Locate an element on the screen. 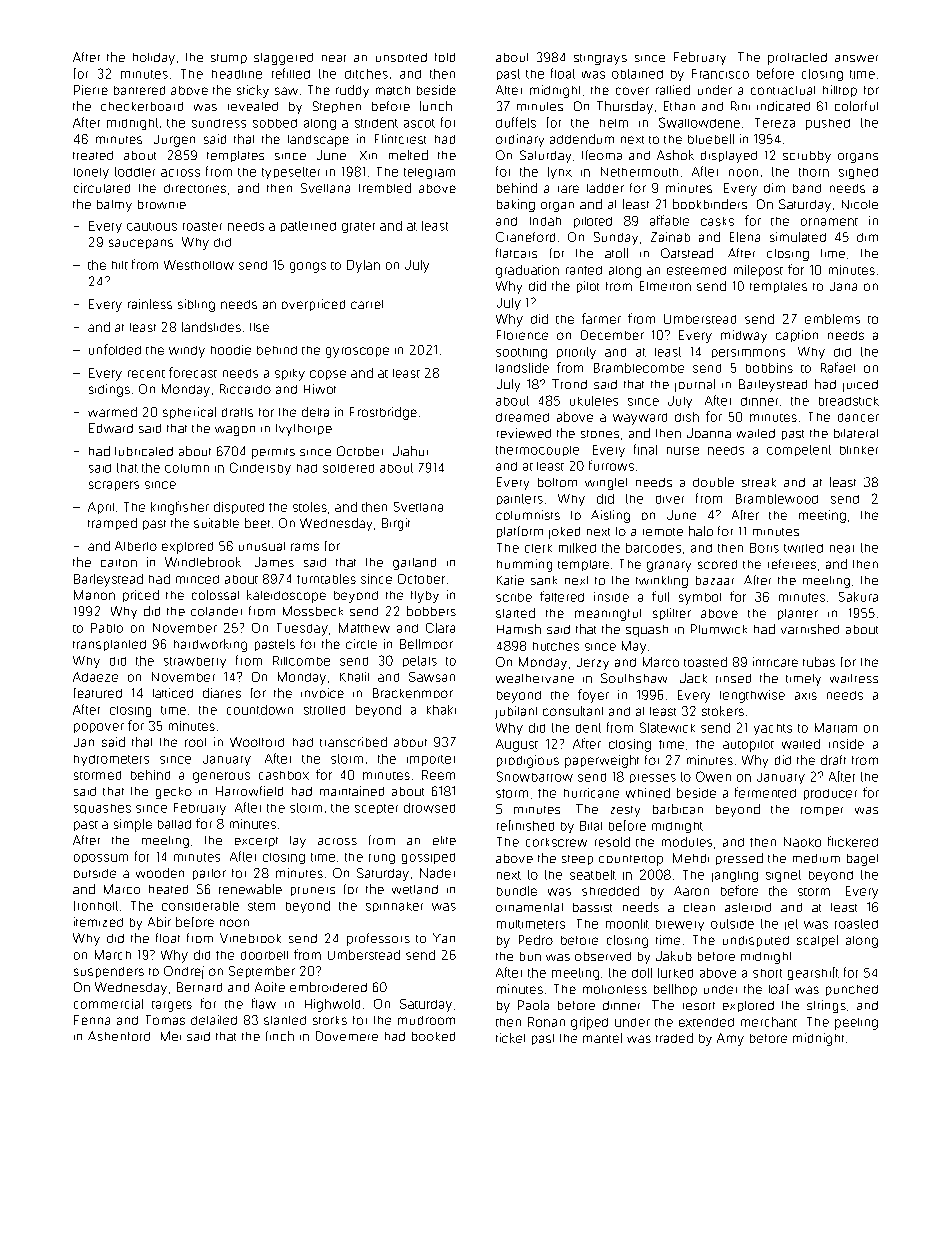 The width and height of the screenshot is (952, 1233). unsorted is located at coordinates (401, 57).
